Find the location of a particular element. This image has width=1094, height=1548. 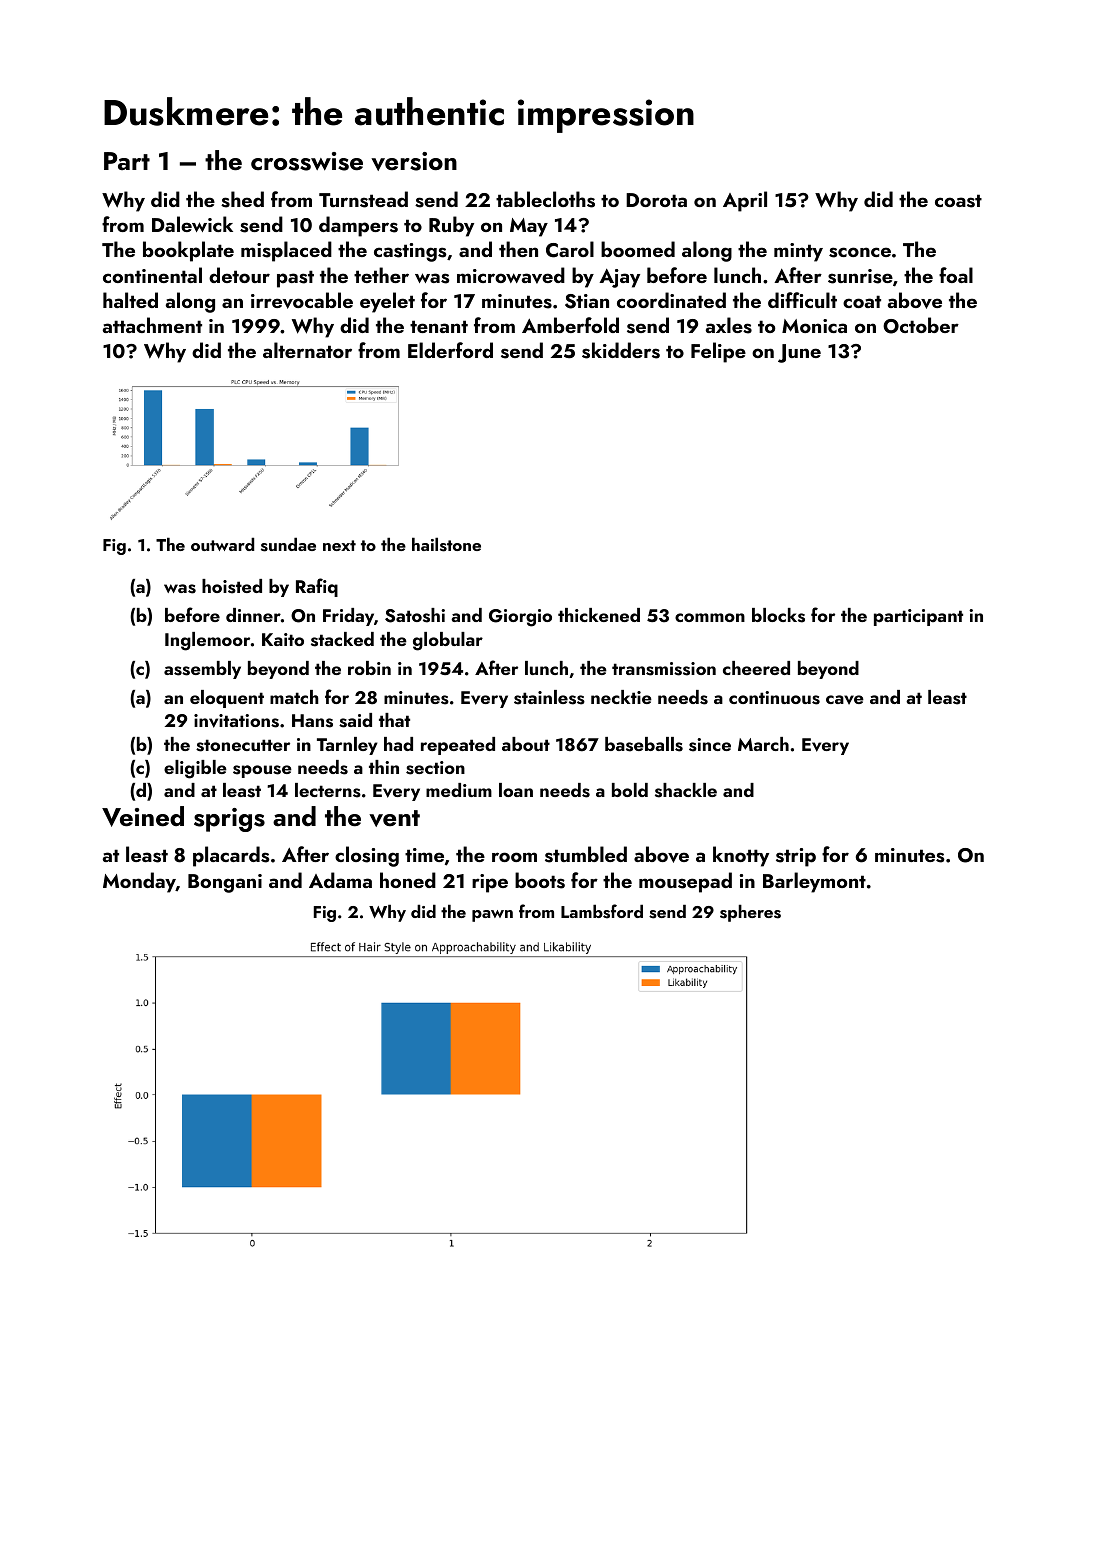

section is located at coordinates (435, 768).
